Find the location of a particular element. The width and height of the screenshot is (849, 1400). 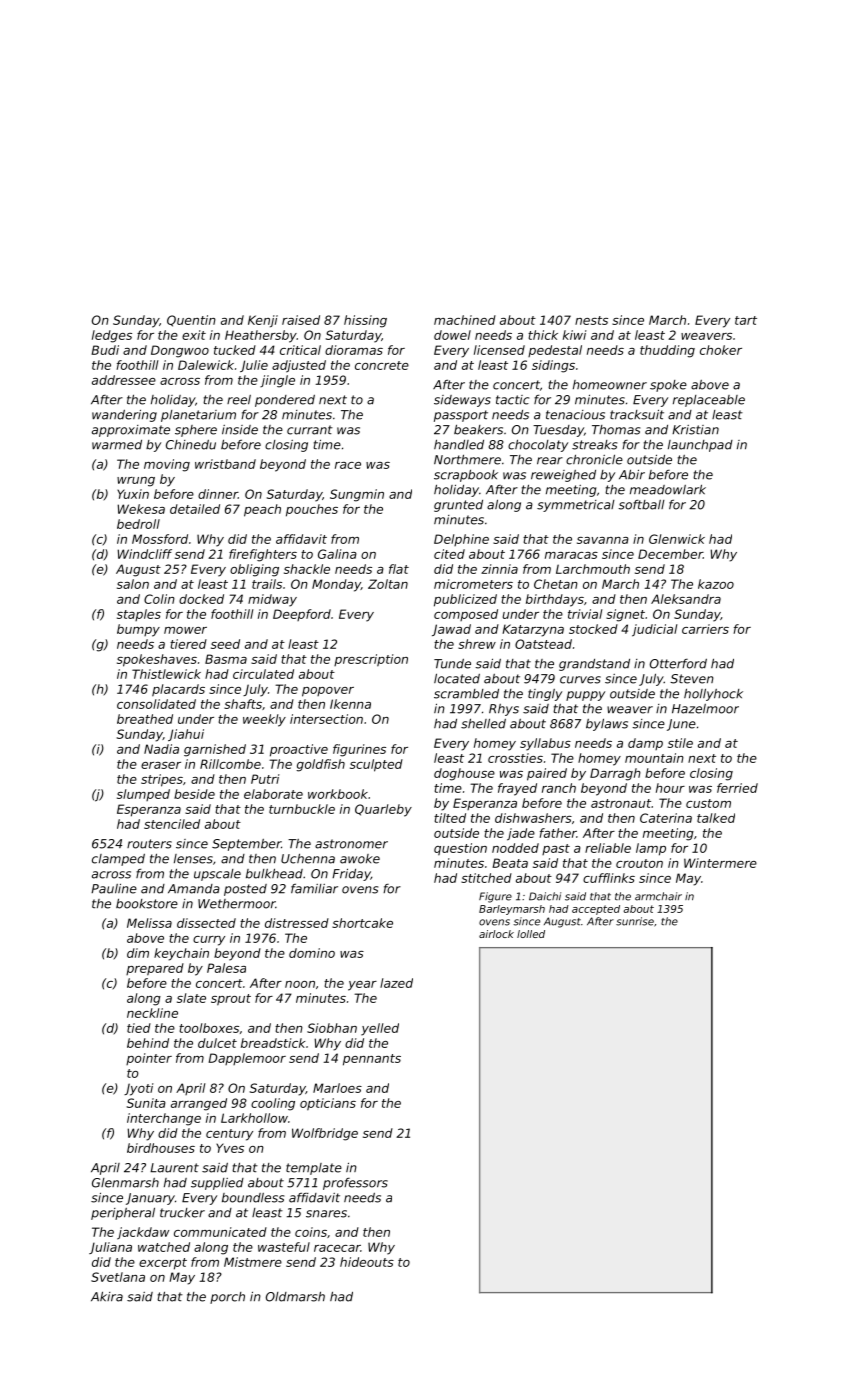

pondered is located at coordinates (285, 401).
